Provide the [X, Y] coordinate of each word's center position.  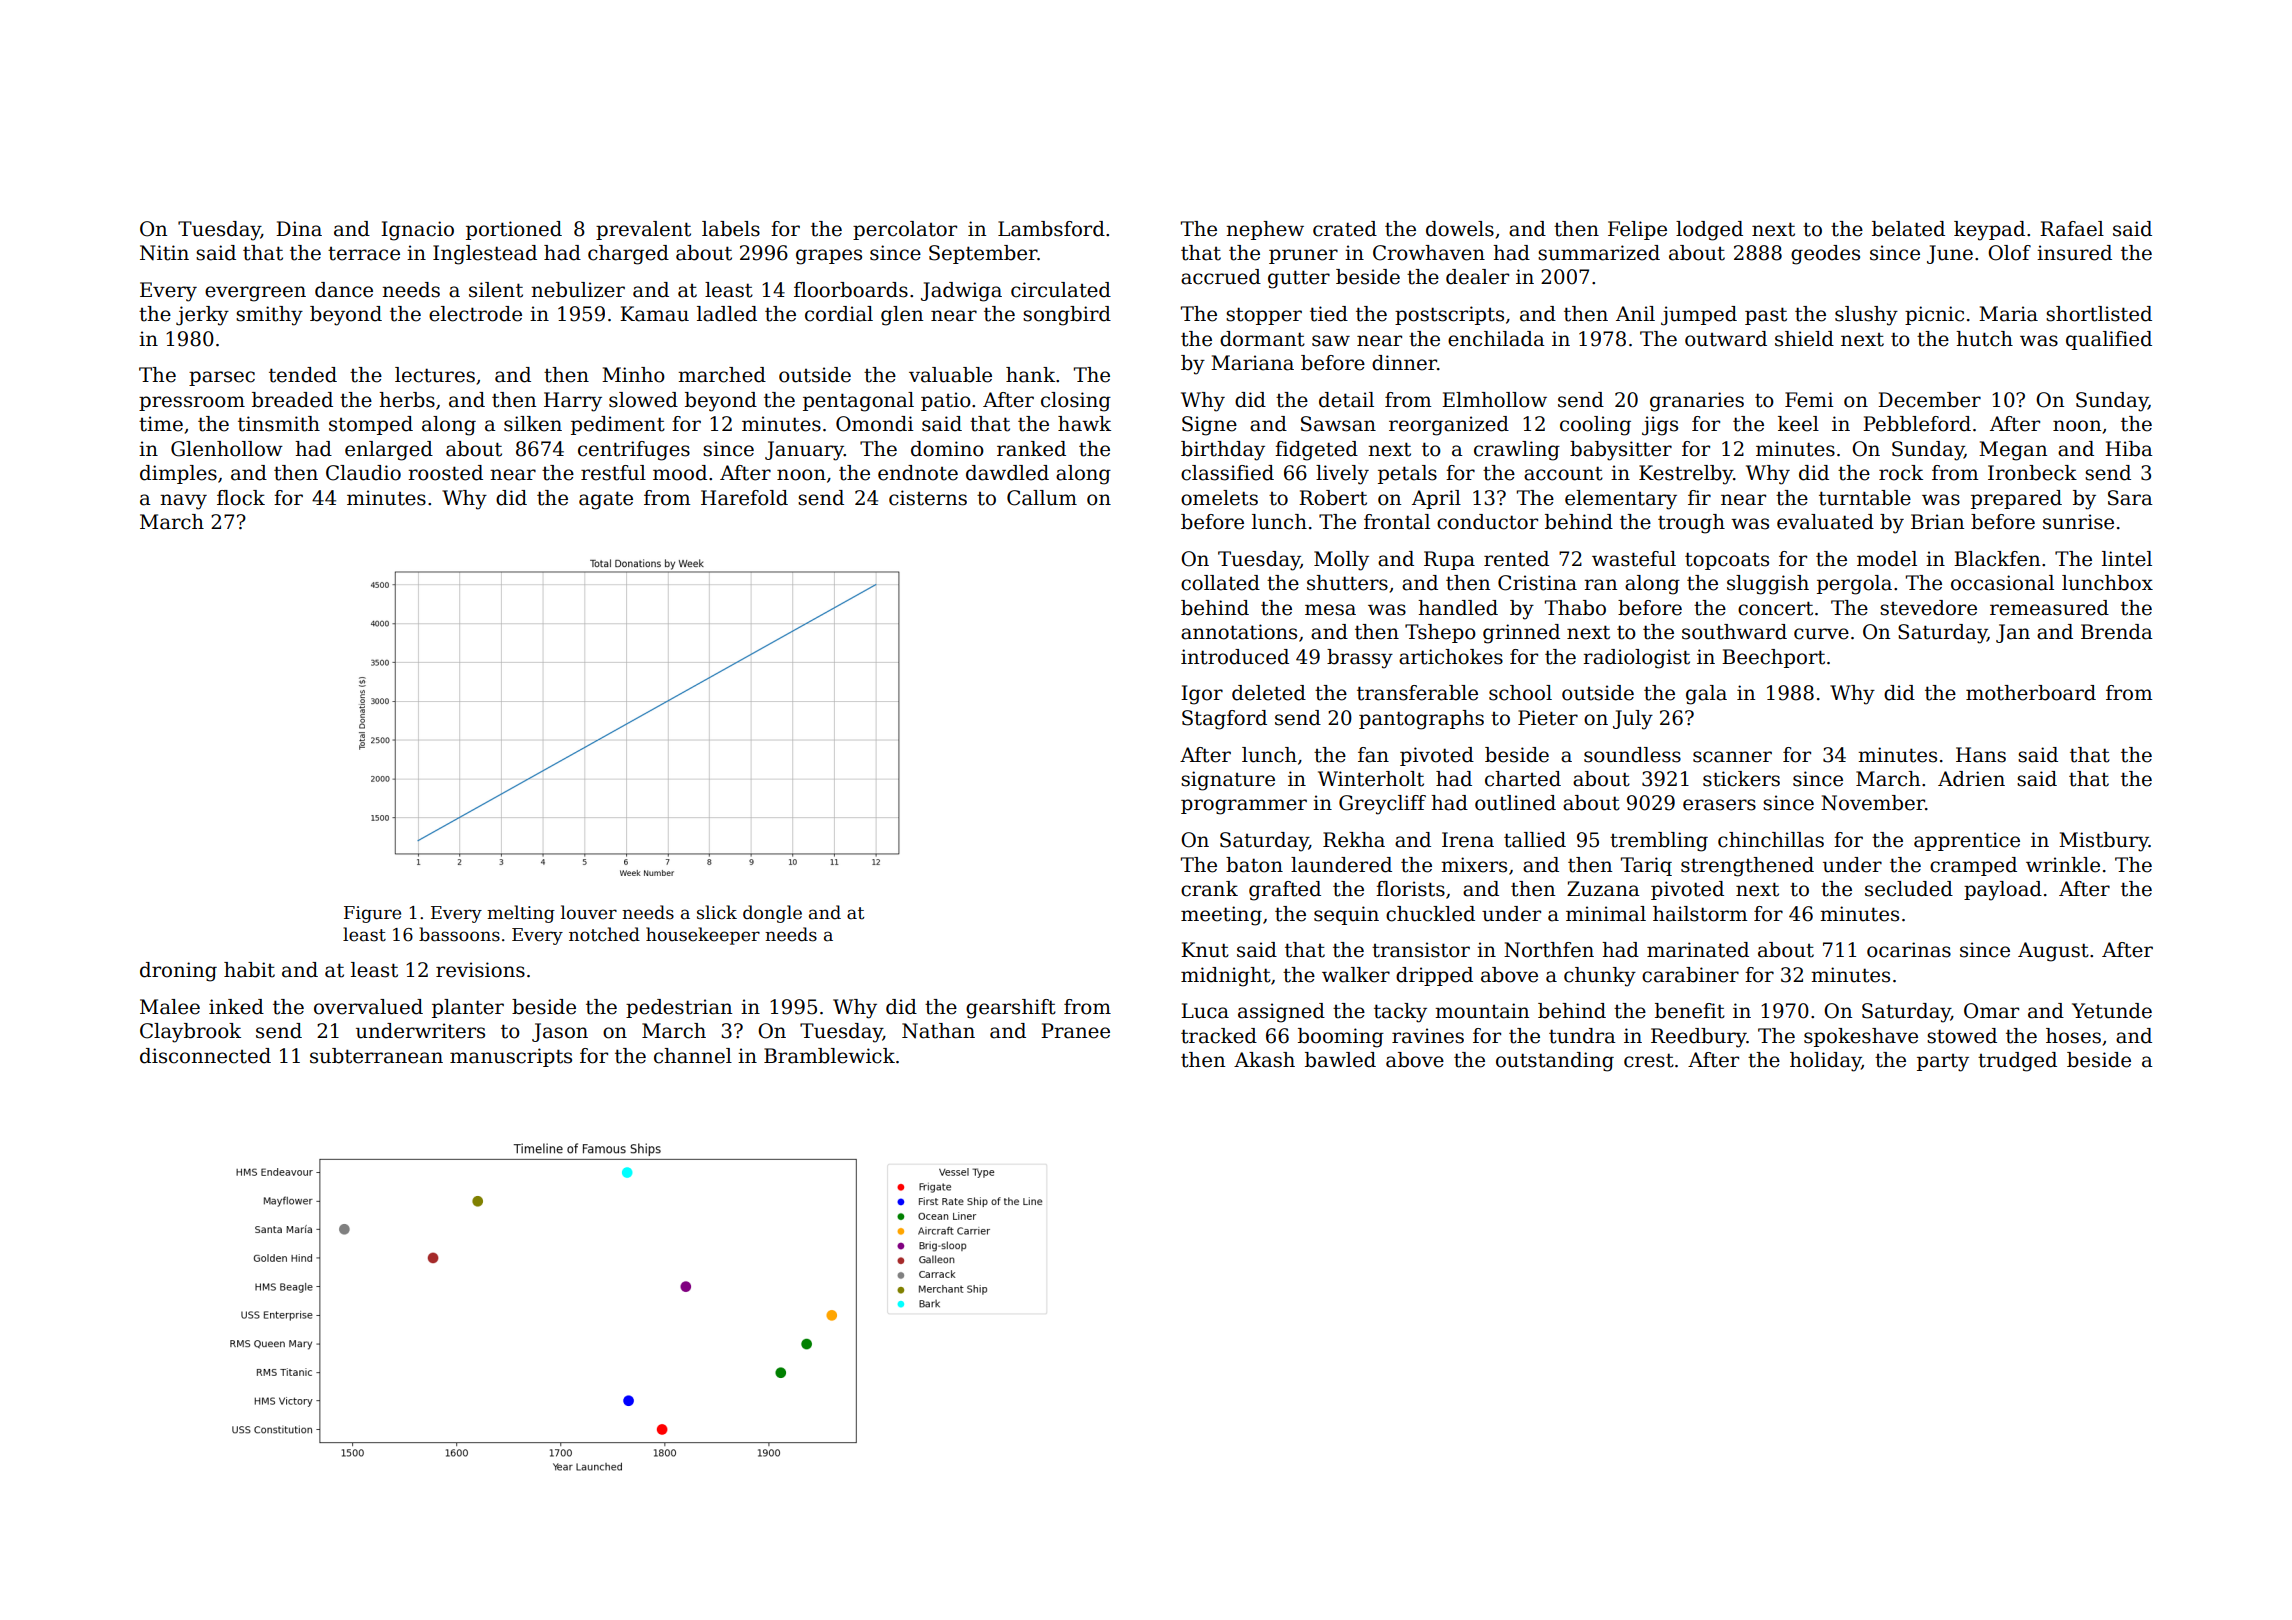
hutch [1984, 339]
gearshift [1011, 1009]
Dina [299, 229]
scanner [1732, 757]
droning [178, 972]
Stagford [1224, 720]
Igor [1202, 695]
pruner [1303, 256]
